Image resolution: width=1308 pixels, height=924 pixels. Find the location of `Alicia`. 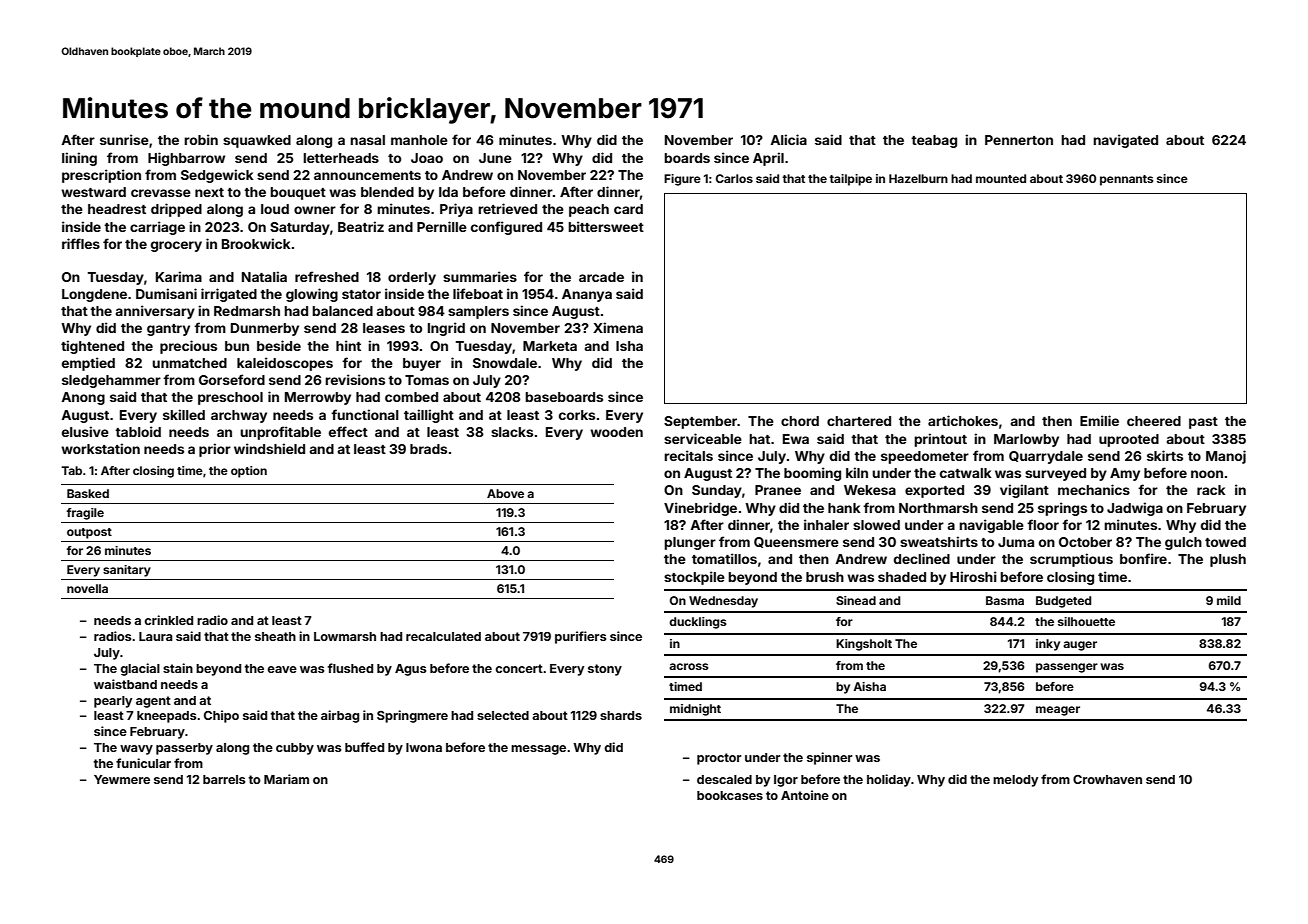

Alicia is located at coordinates (788, 139).
